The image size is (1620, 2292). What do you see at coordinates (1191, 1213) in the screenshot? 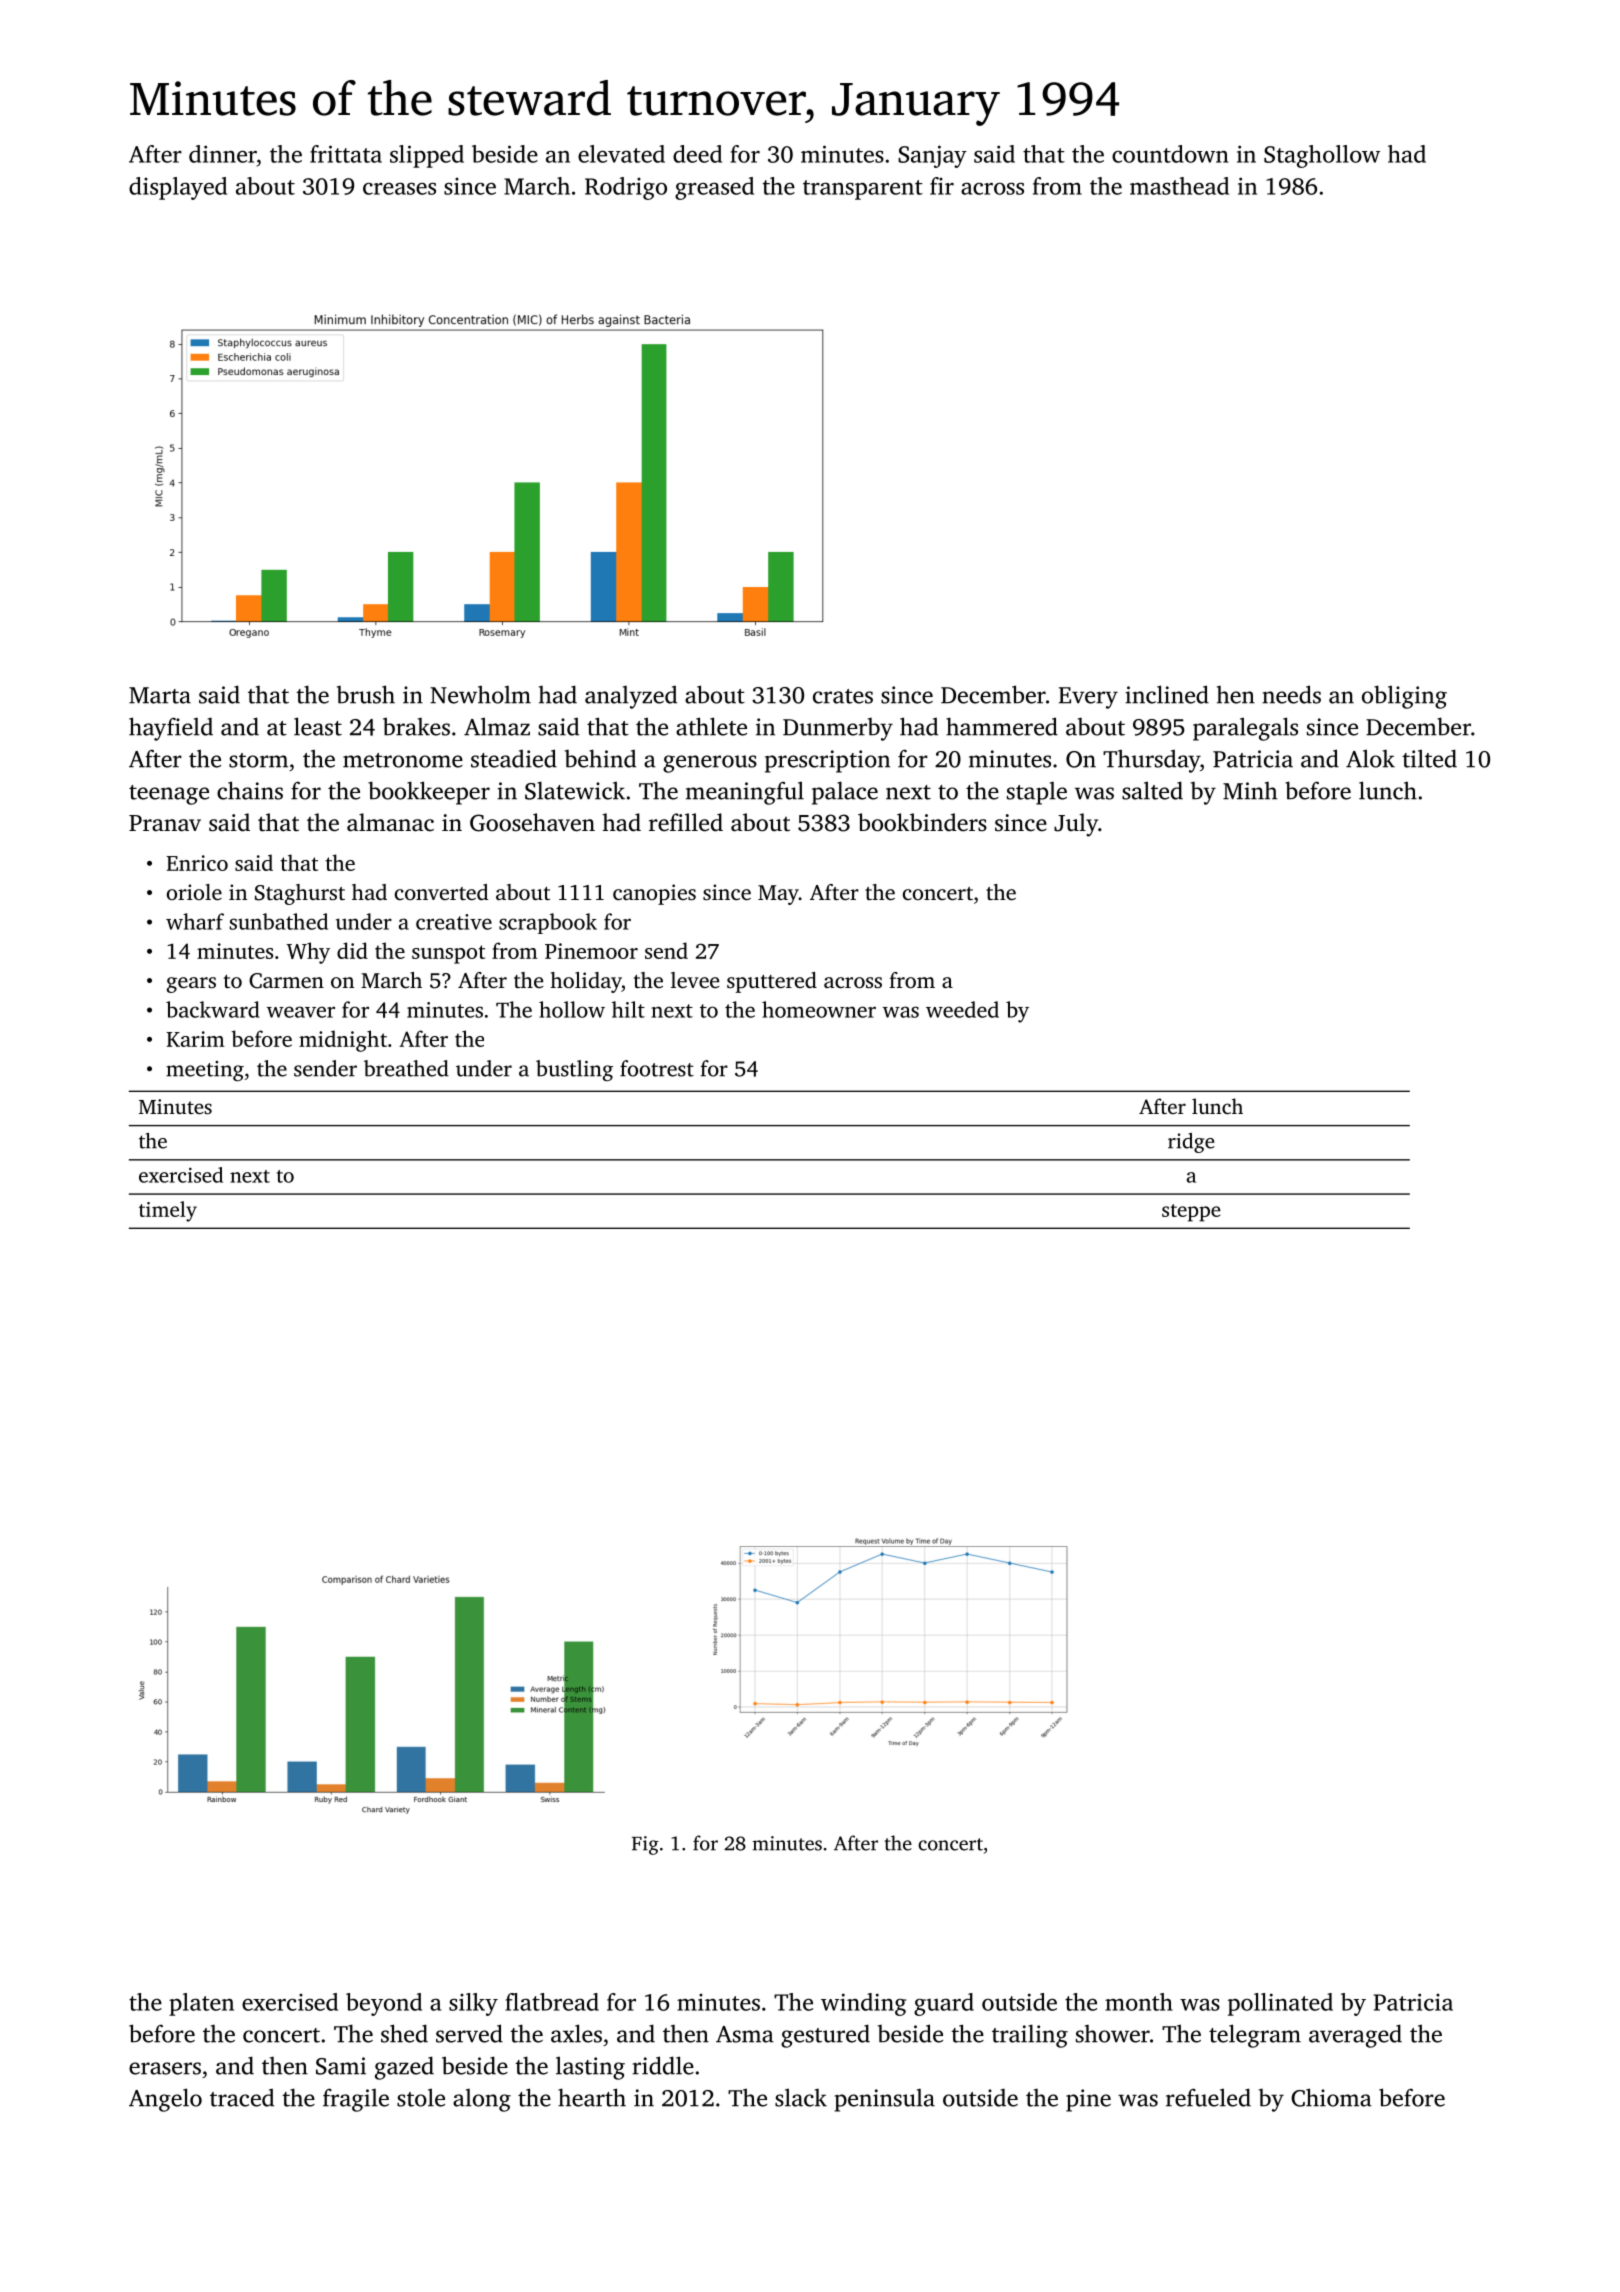
I see `steppe` at bounding box center [1191, 1213].
